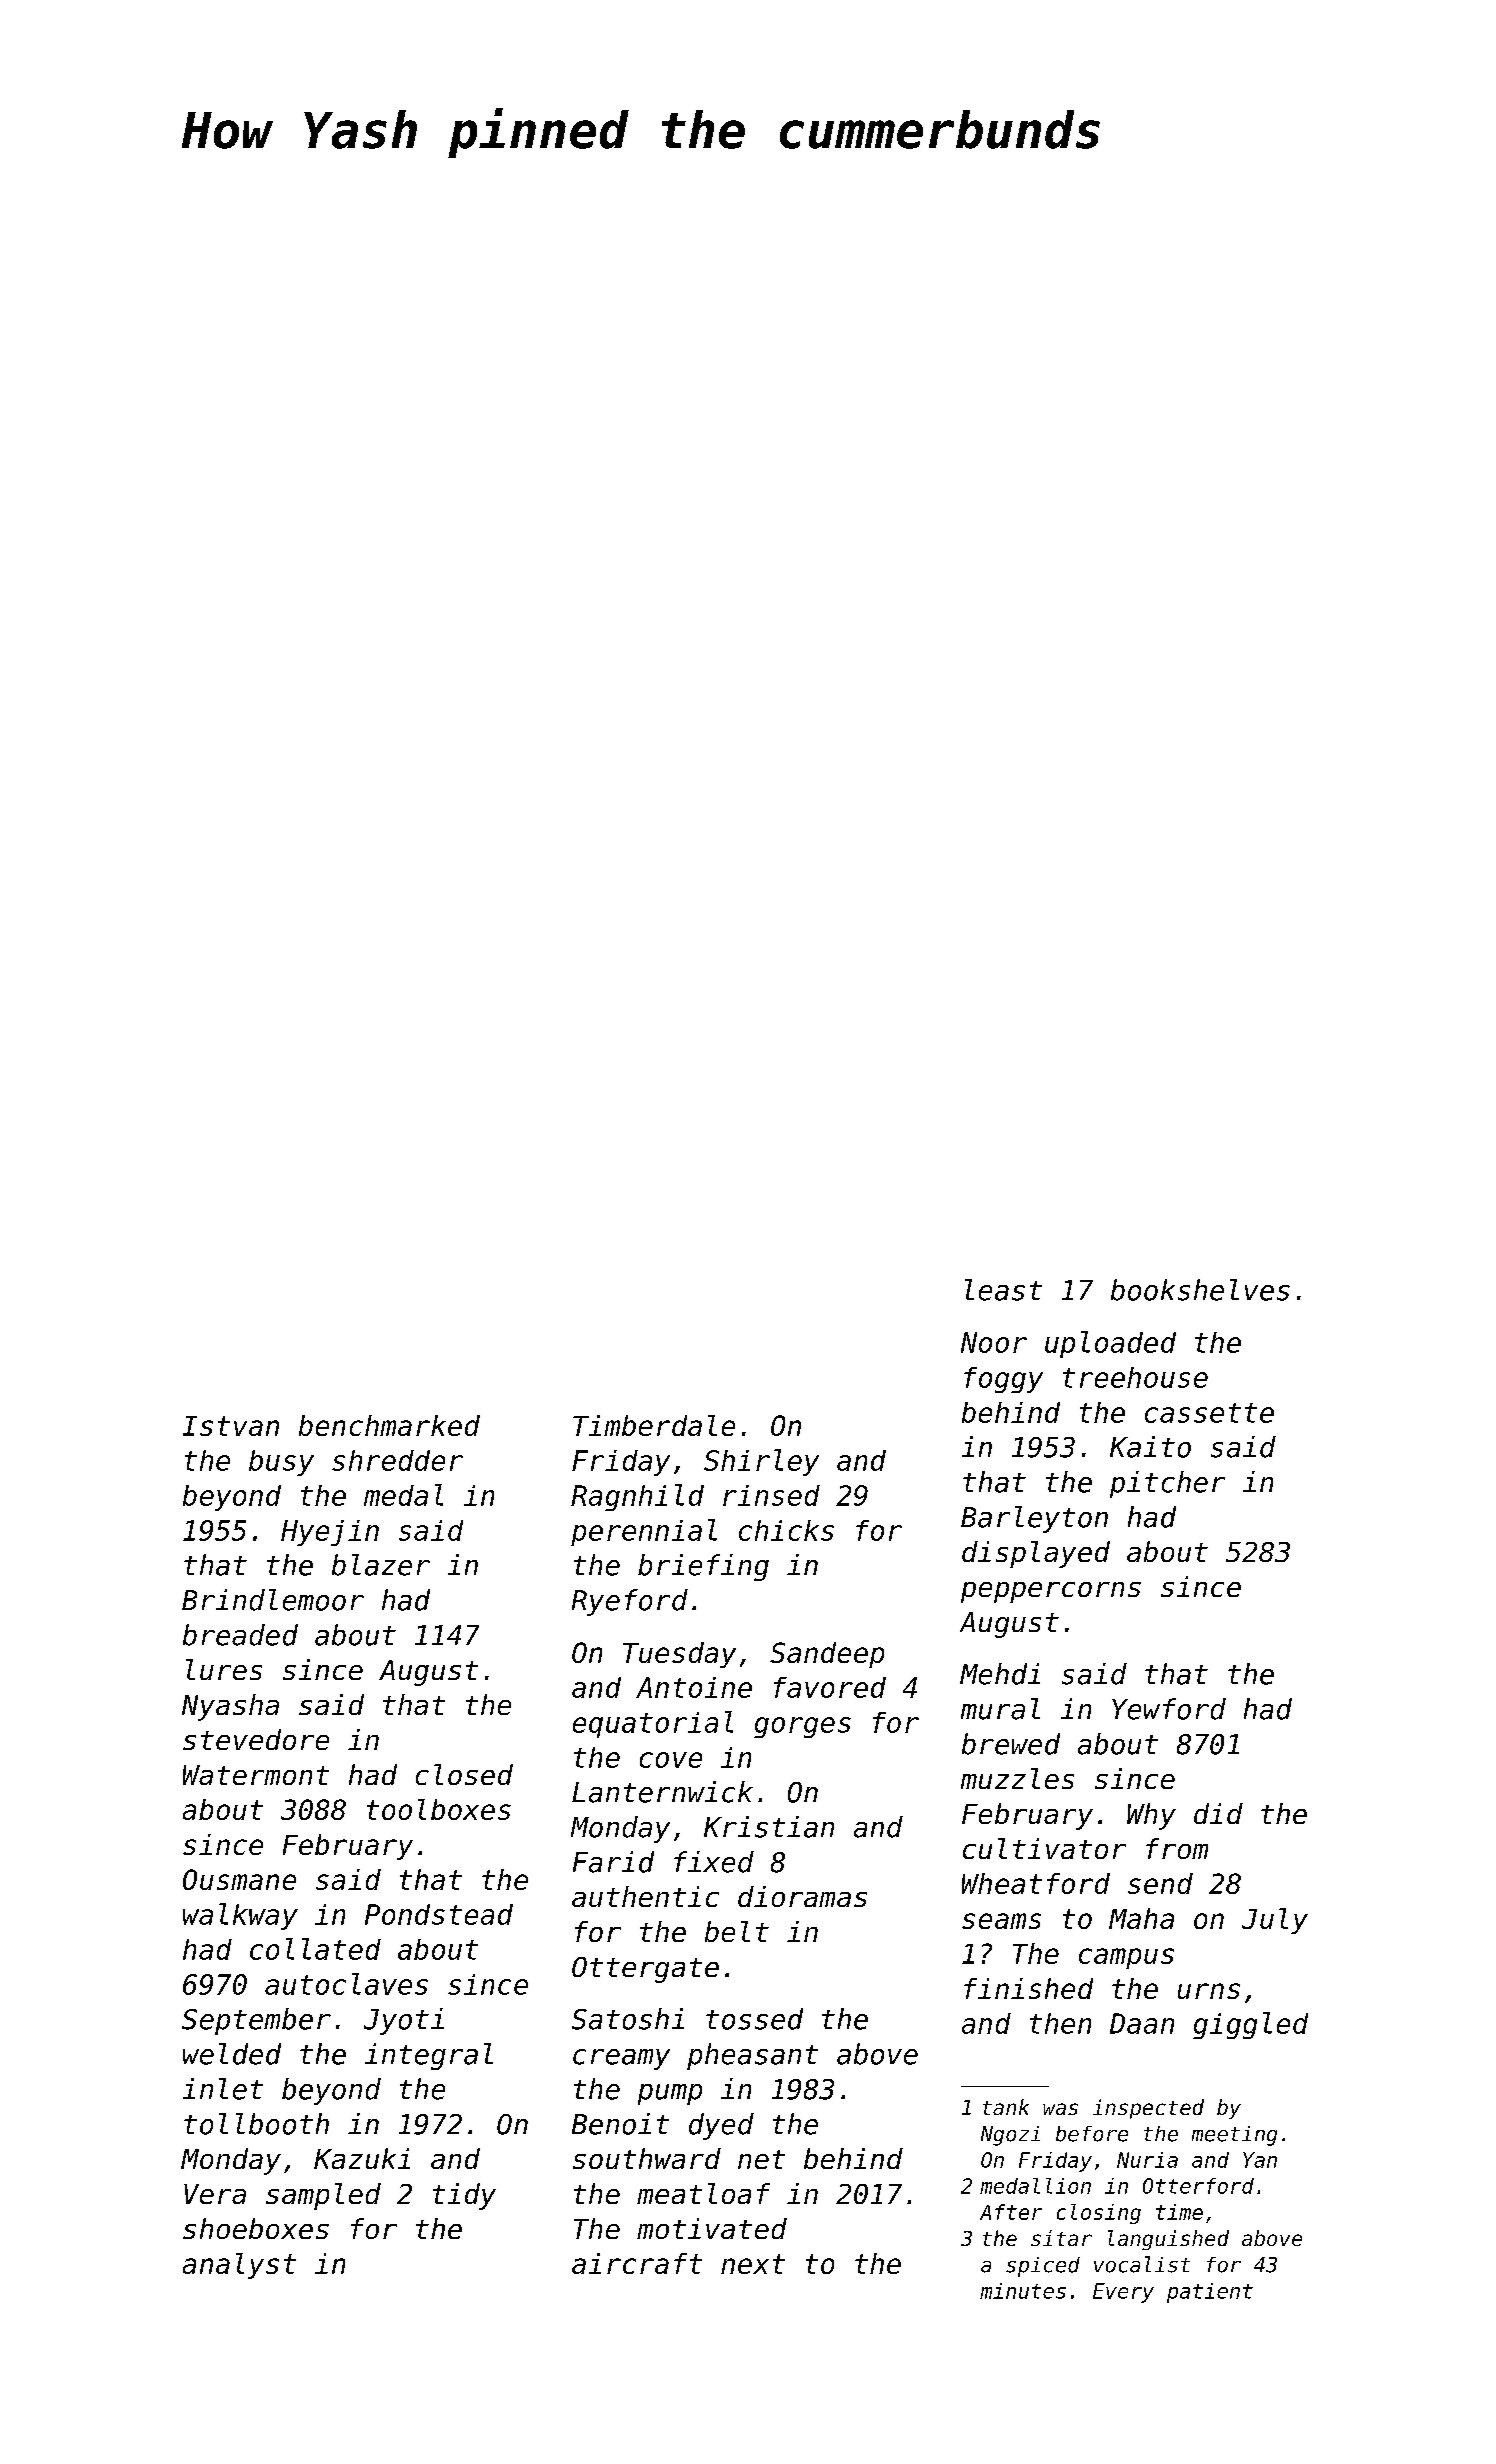  I want to click on breaded, so click(240, 1635).
